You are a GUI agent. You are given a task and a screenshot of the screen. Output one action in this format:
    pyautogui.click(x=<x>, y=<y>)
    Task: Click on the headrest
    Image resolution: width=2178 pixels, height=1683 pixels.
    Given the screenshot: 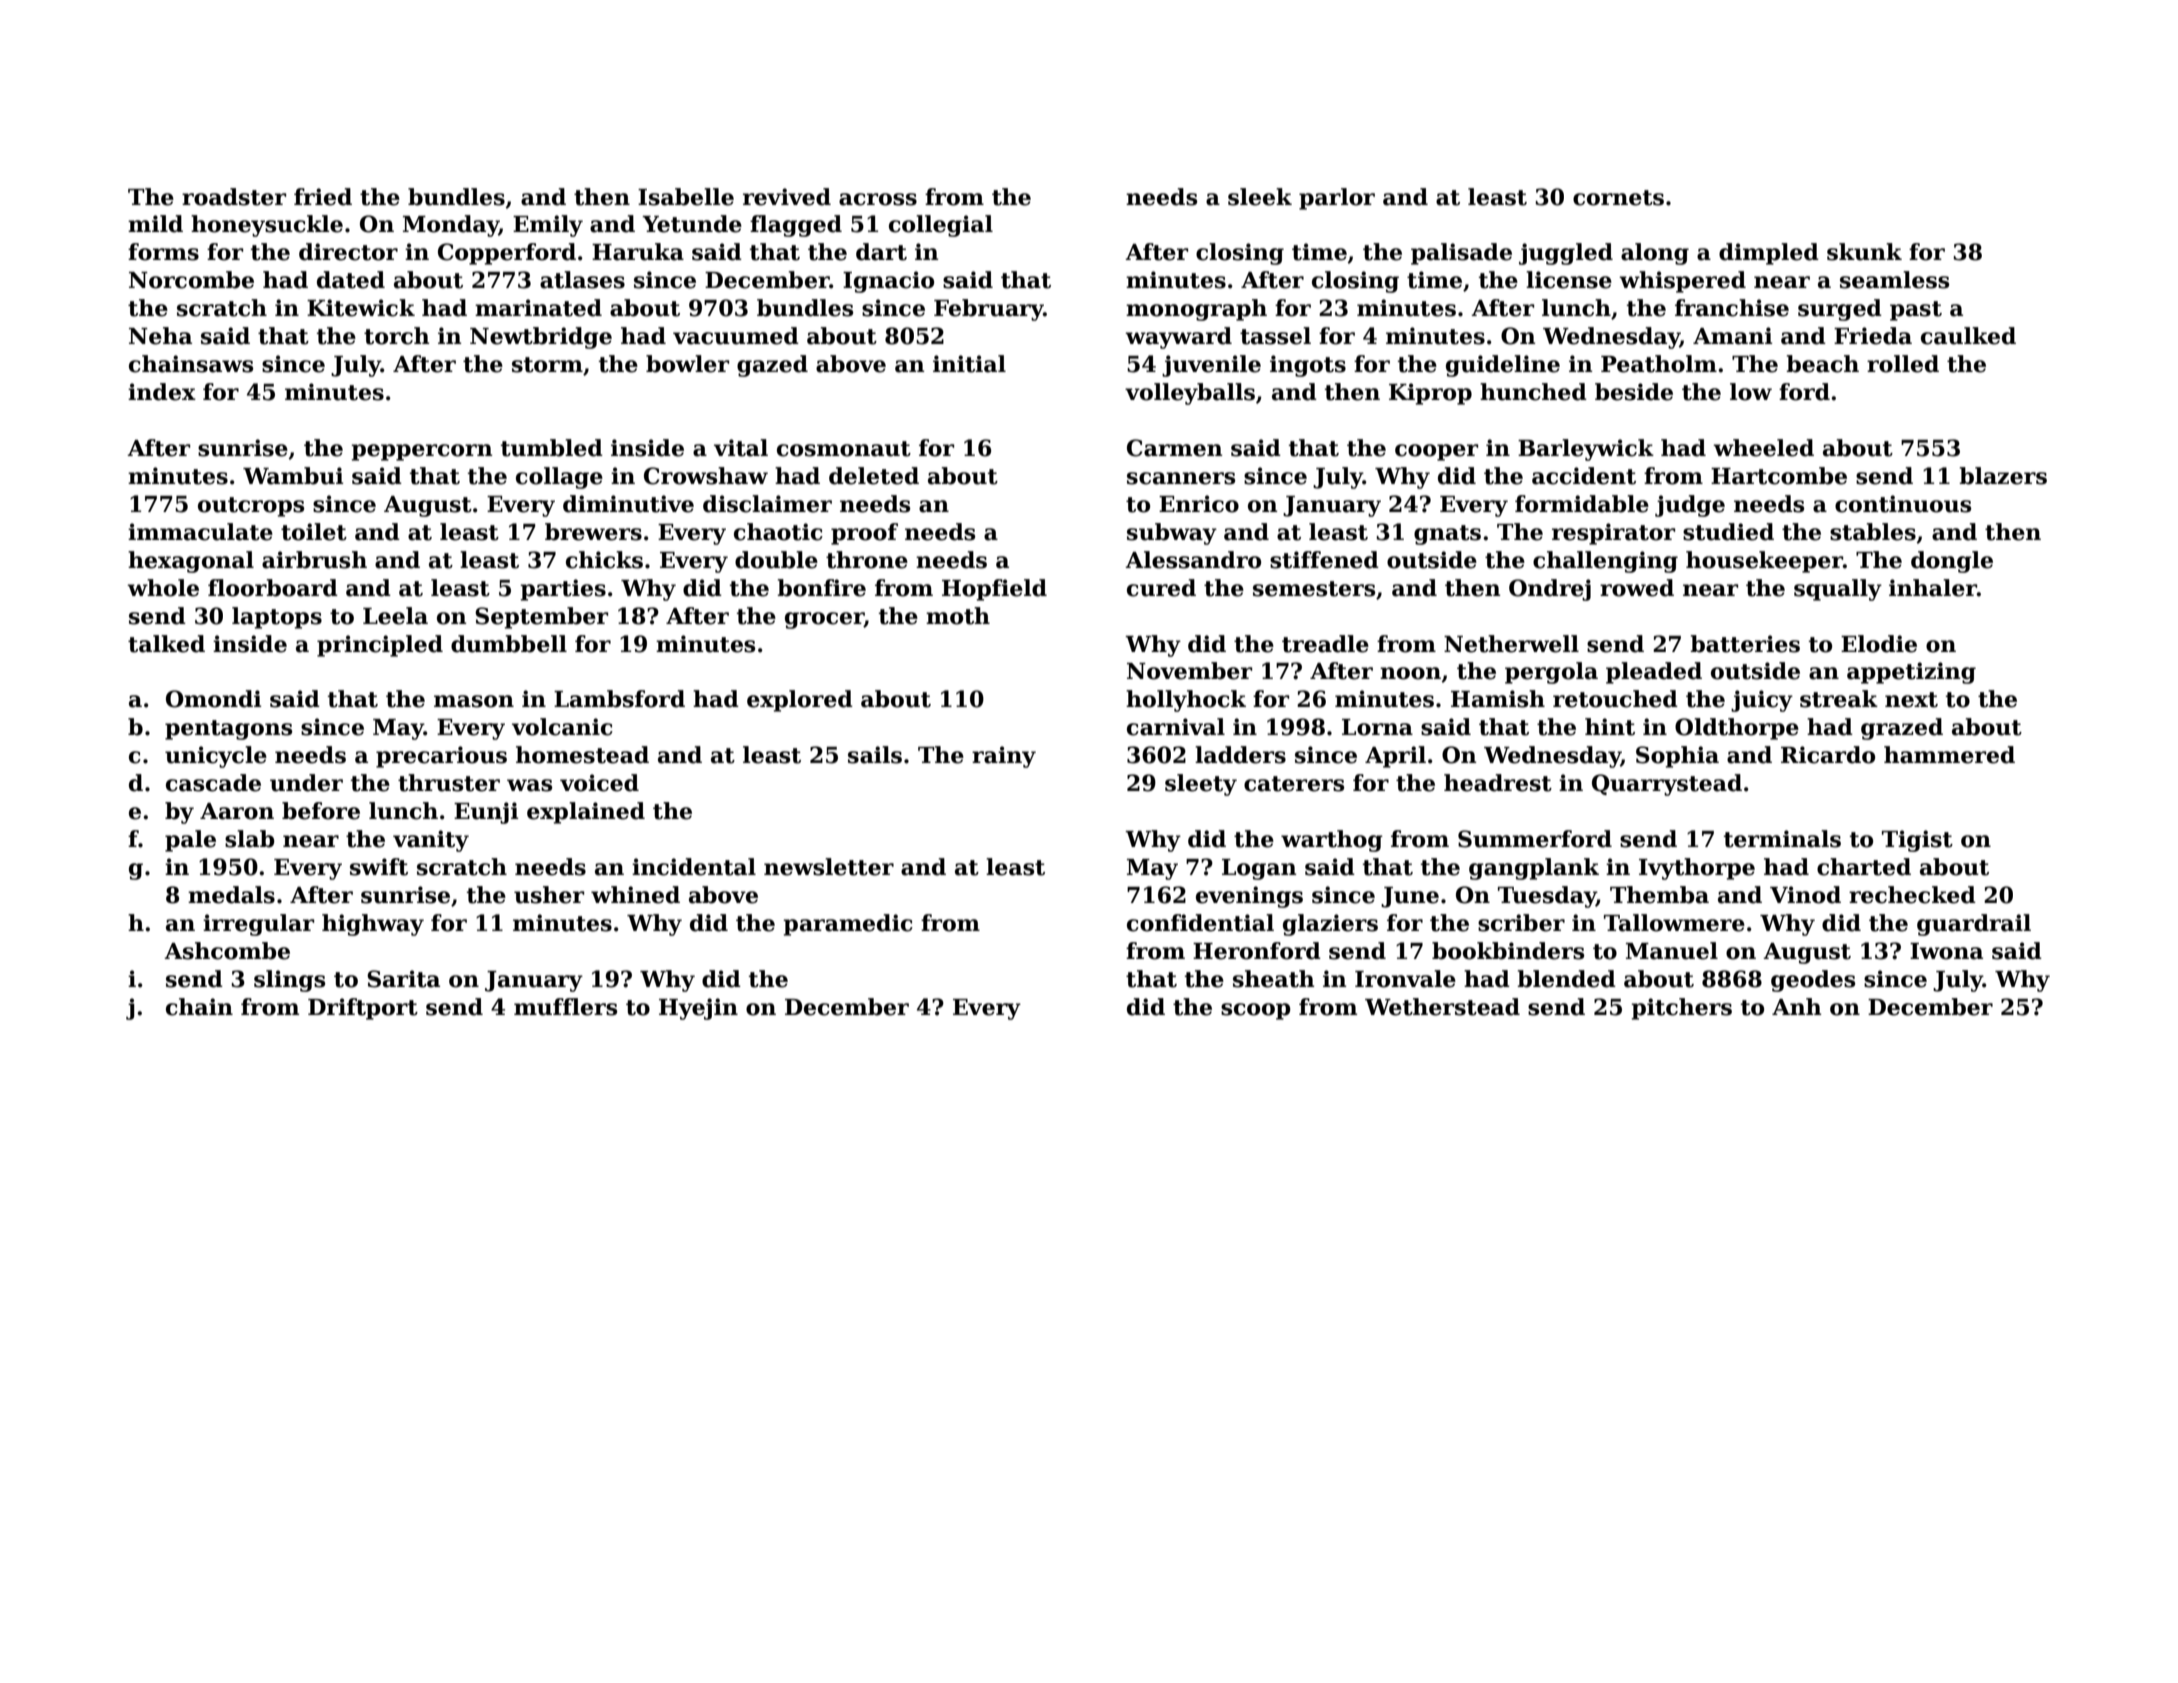 What is the action you would take?
    pyautogui.click(x=1498, y=783)
